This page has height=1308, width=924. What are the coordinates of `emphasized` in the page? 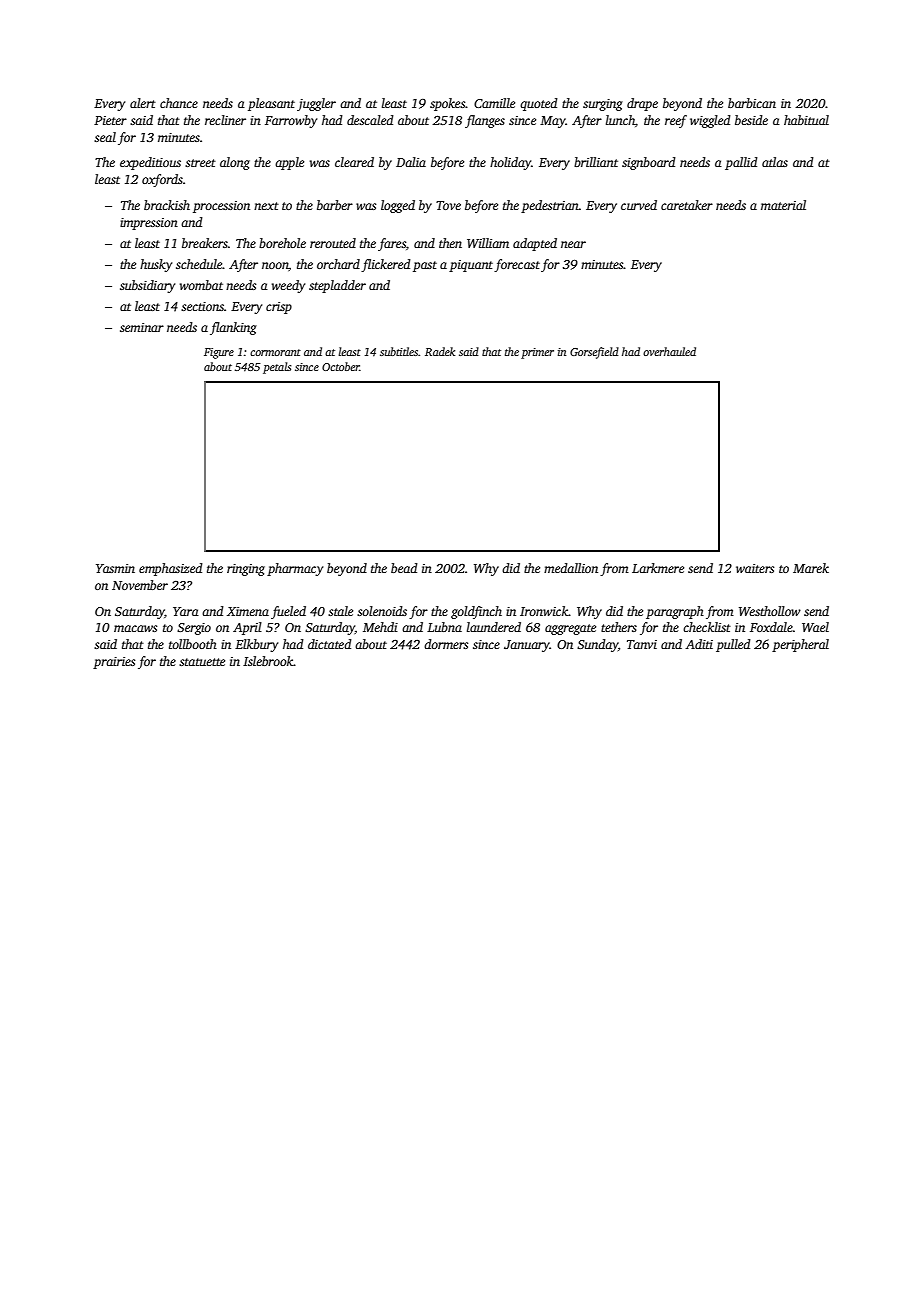 It's located at (171, 569).
